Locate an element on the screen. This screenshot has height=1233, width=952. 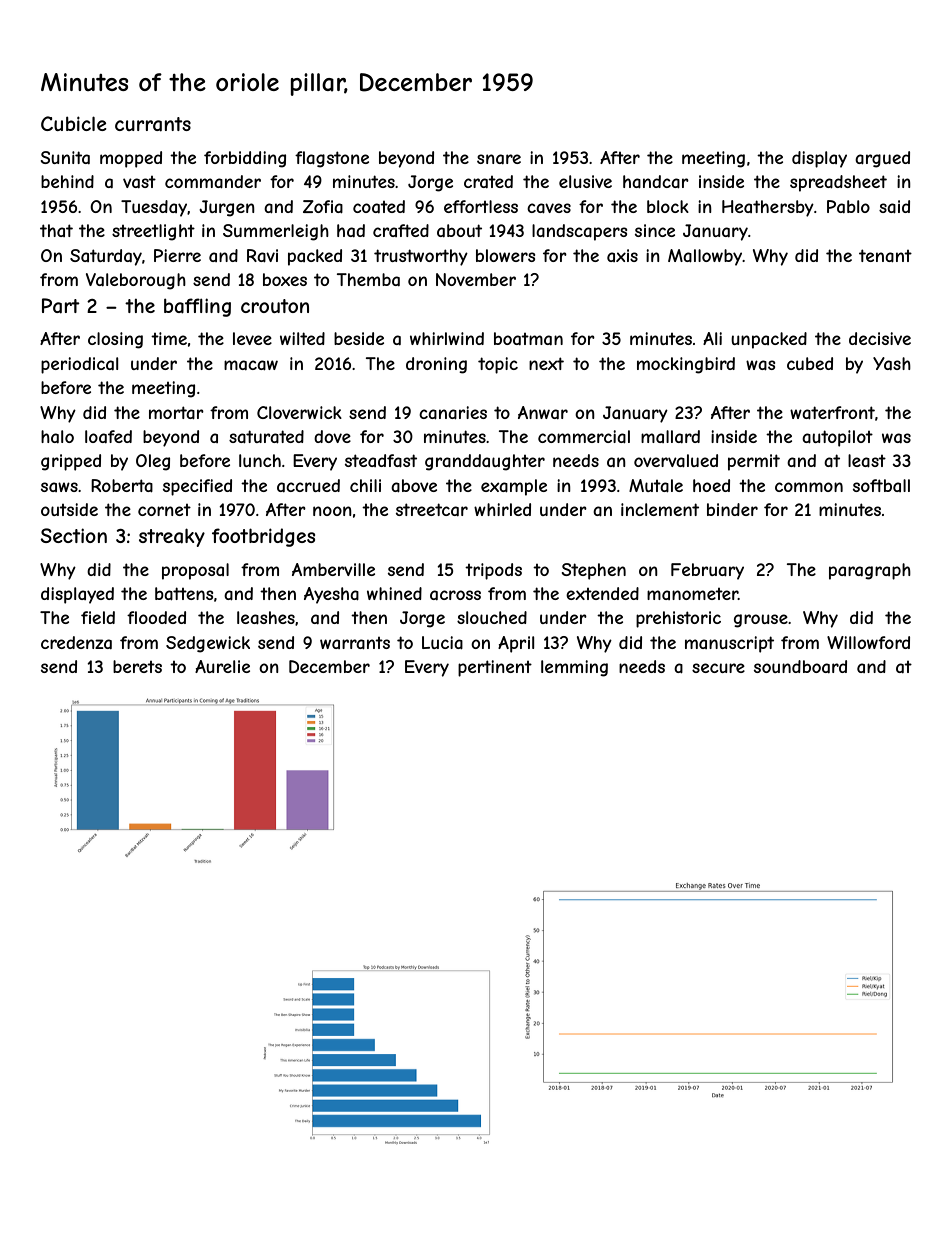
levee is located at coordinates (252, 338).
